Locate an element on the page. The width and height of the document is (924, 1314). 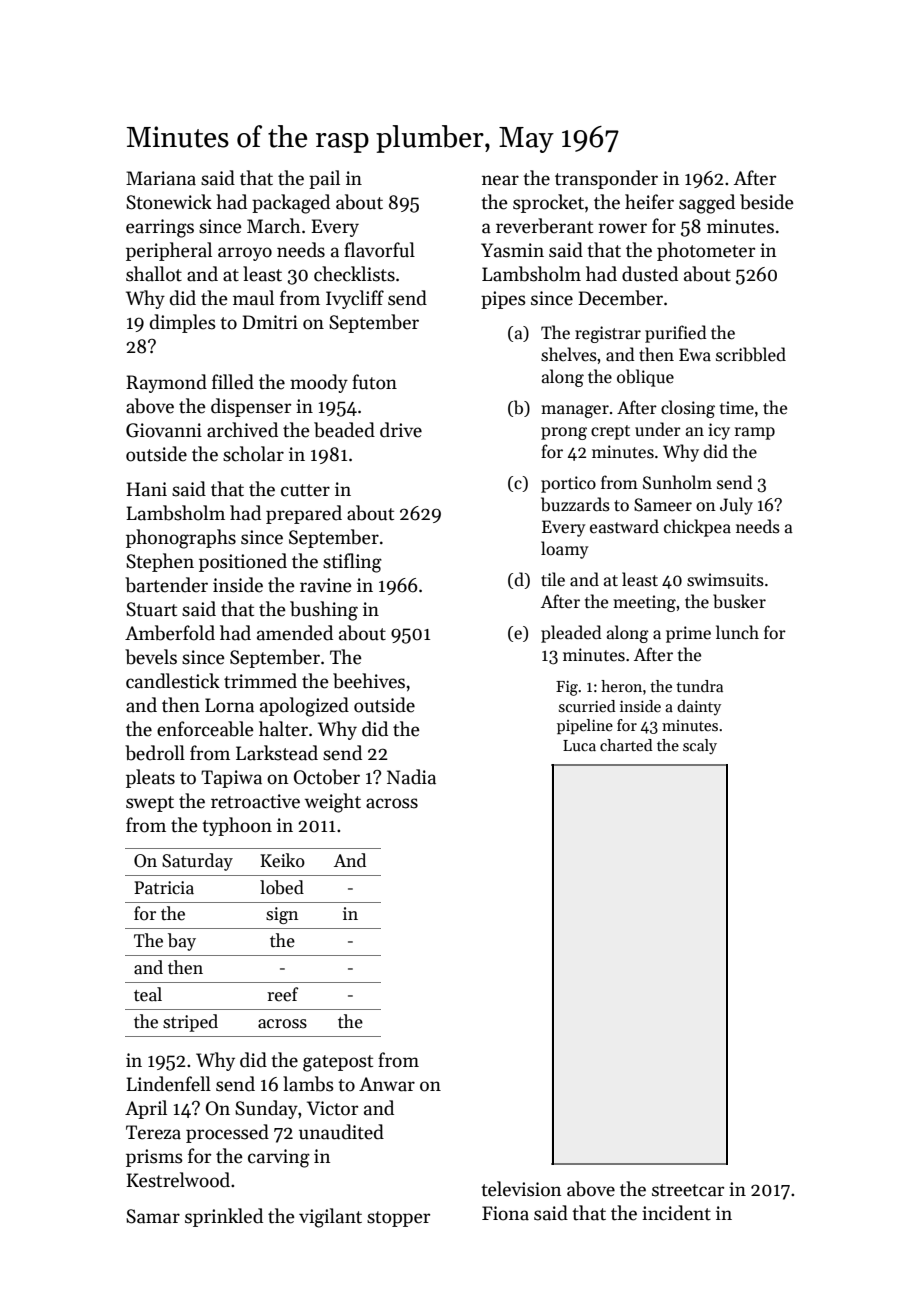
Nadia is located at coordinates (411, 777).
